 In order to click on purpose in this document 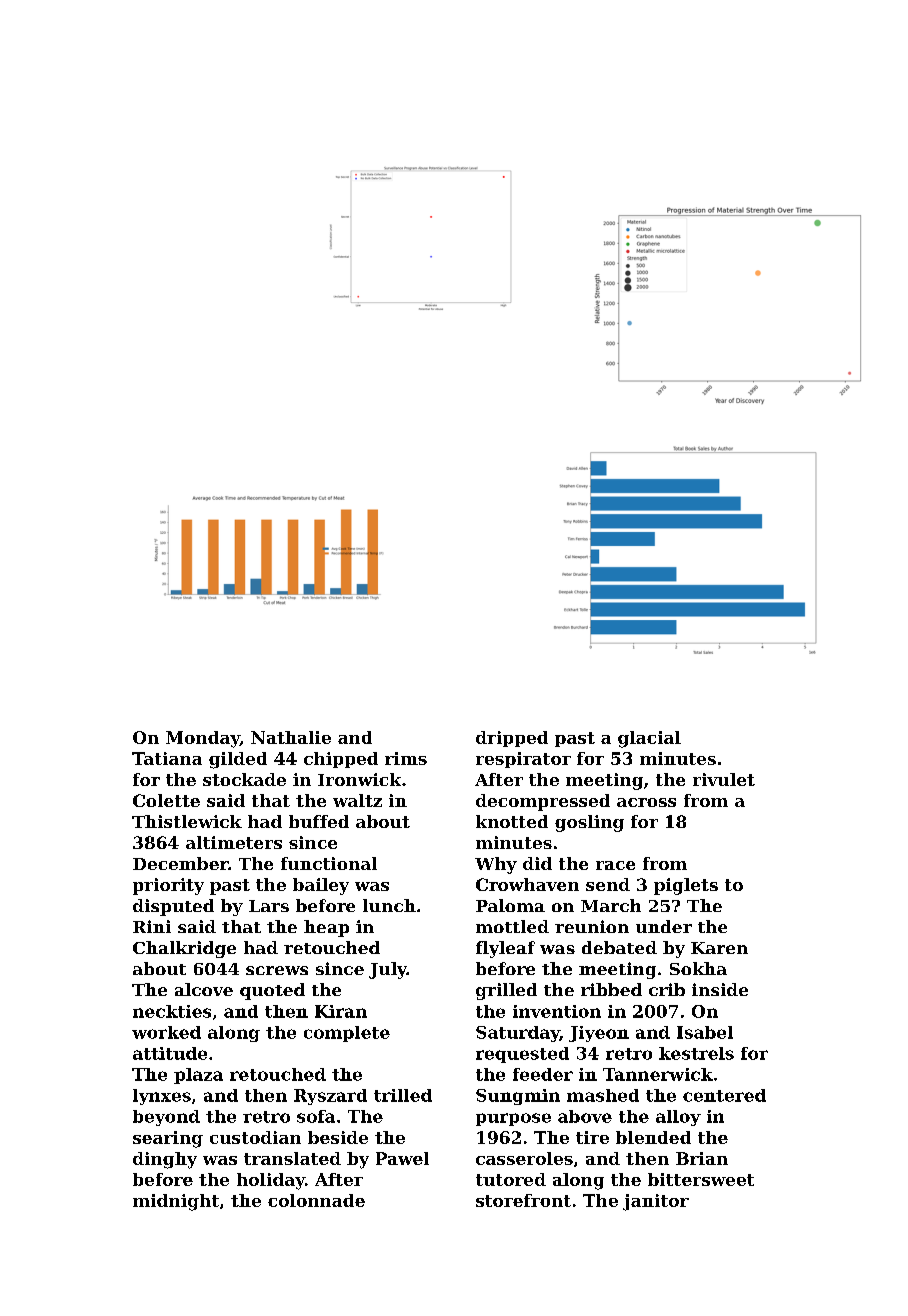, I will do `click(513, 1119)`.
